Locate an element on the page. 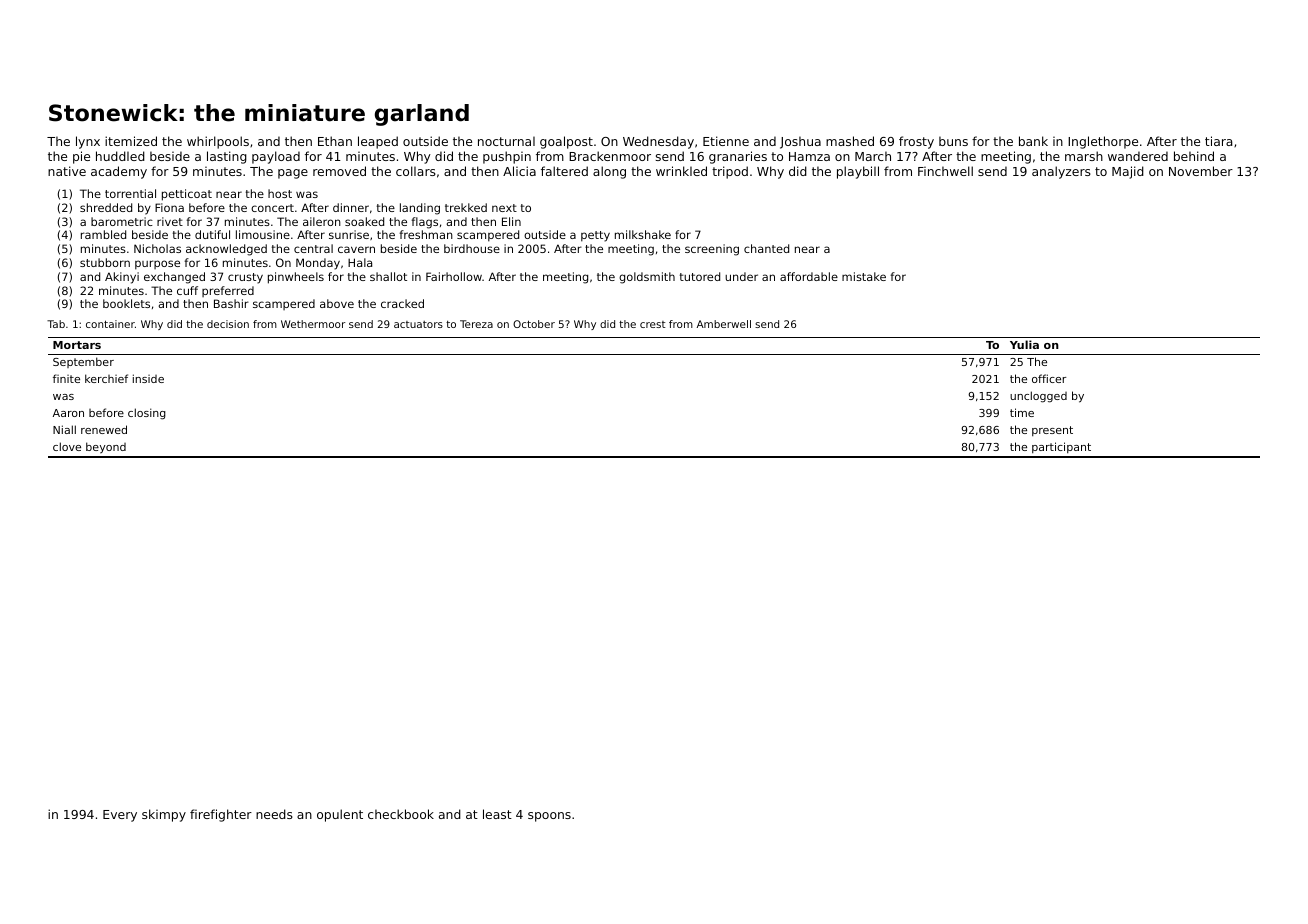 The image size is (1308, 924). Every is located at coordinates (120, 816).
